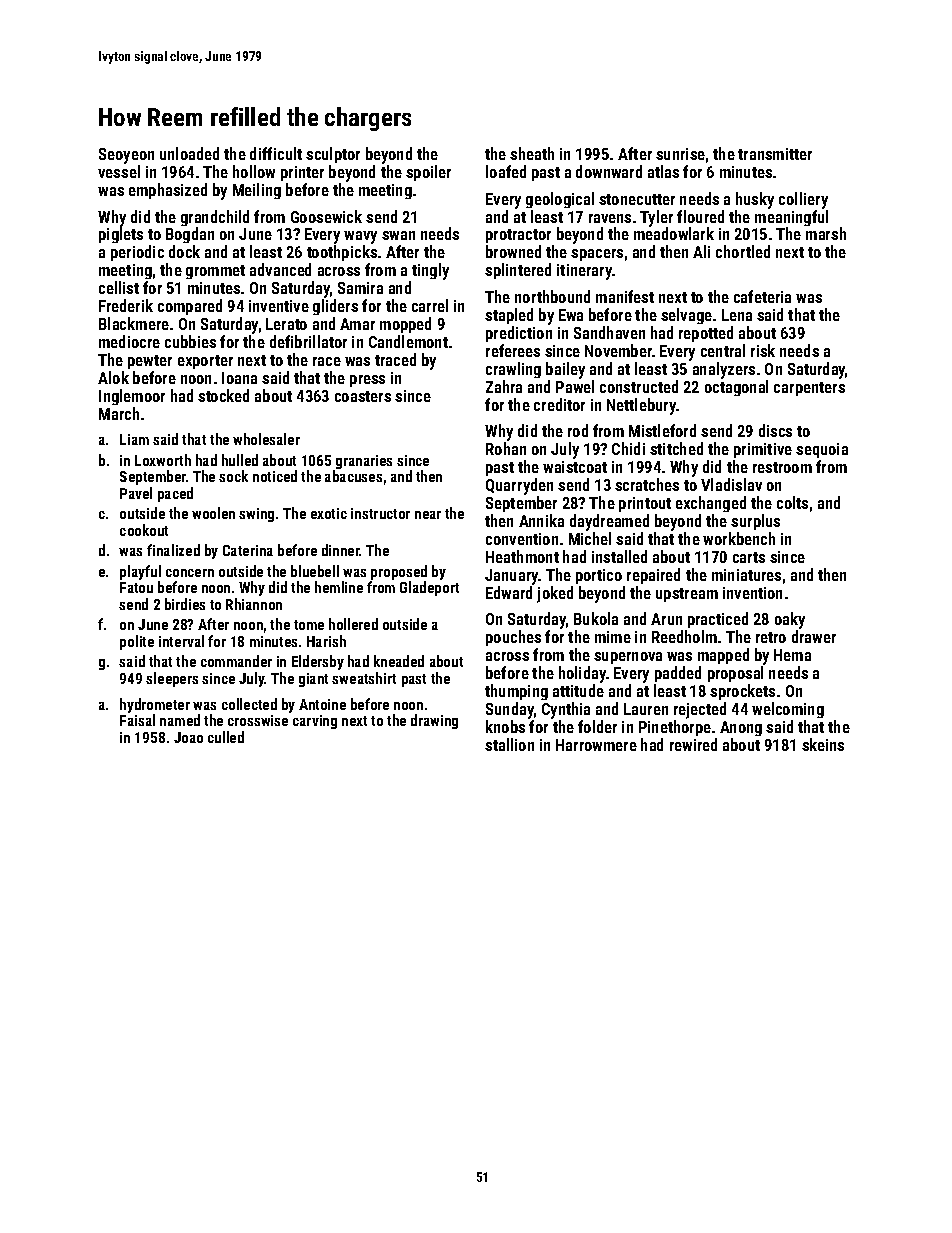 Image resolution: width=952 pixels, height=1233 pixels. Describe the element at coordinates (575, 467) in the screenshot. I see `waistcoat` at that location.
